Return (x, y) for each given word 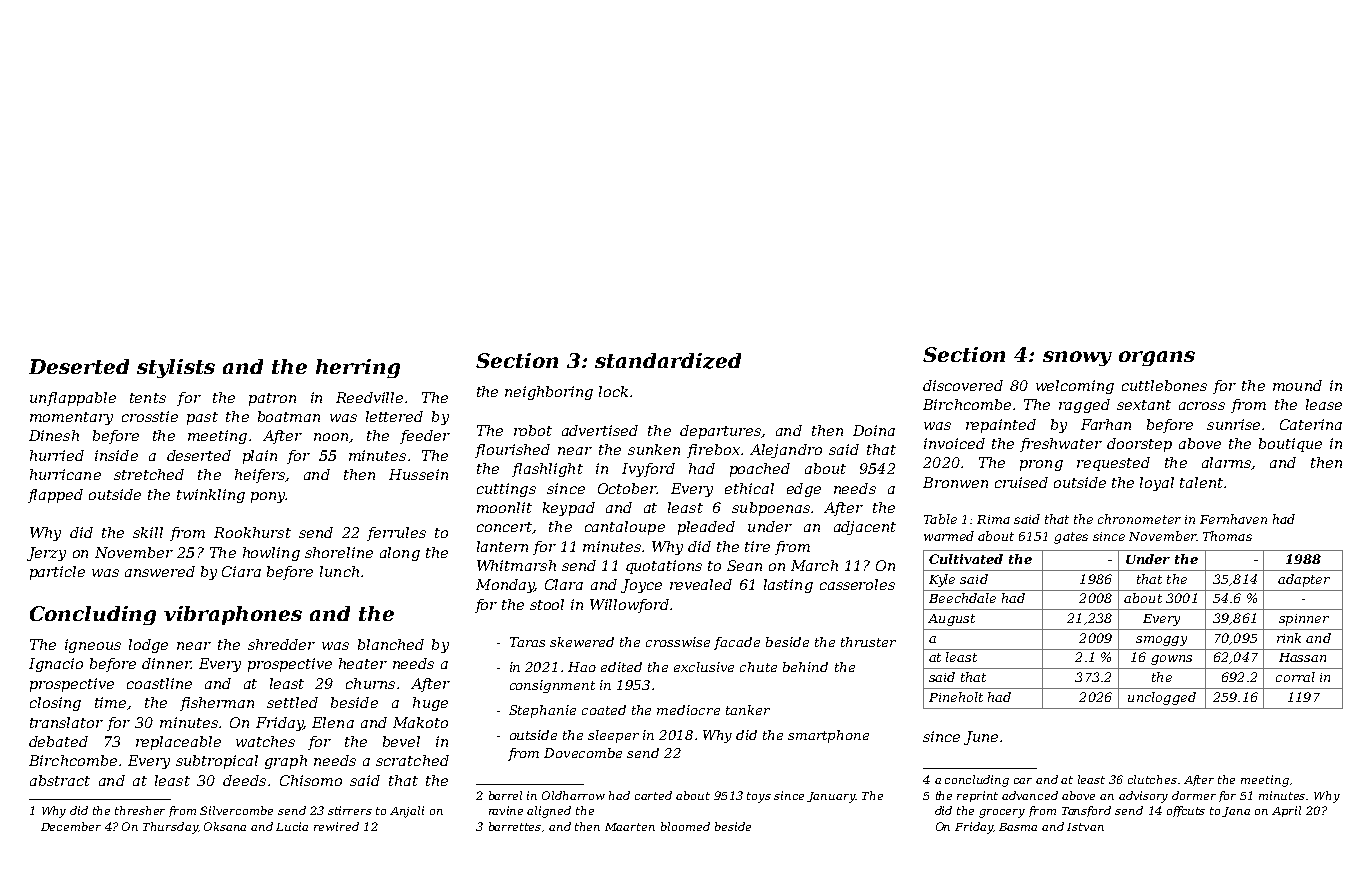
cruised (1021, 482)
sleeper (613, 736)
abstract (60, 780)
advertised (600, 430)
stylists (176, 368)
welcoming (1075, 387)
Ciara (241, 571)
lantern (502, 546)
